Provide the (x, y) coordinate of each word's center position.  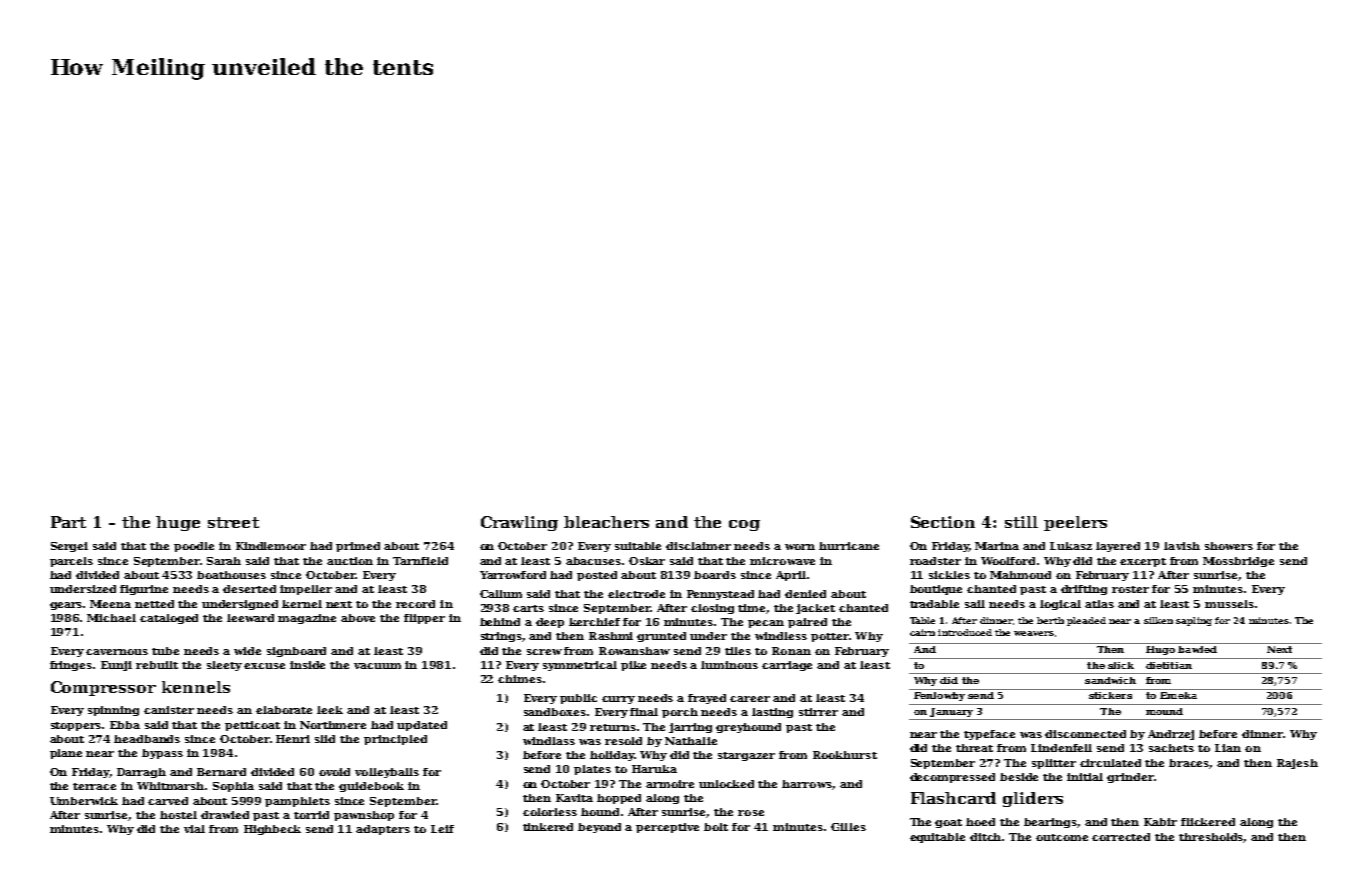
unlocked (726, 784)
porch (680, 713)
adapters (383, 830)
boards (715, 575)
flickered (1208, 822)
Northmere (333, 725)
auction (350, 561)
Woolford (1008, 561)
